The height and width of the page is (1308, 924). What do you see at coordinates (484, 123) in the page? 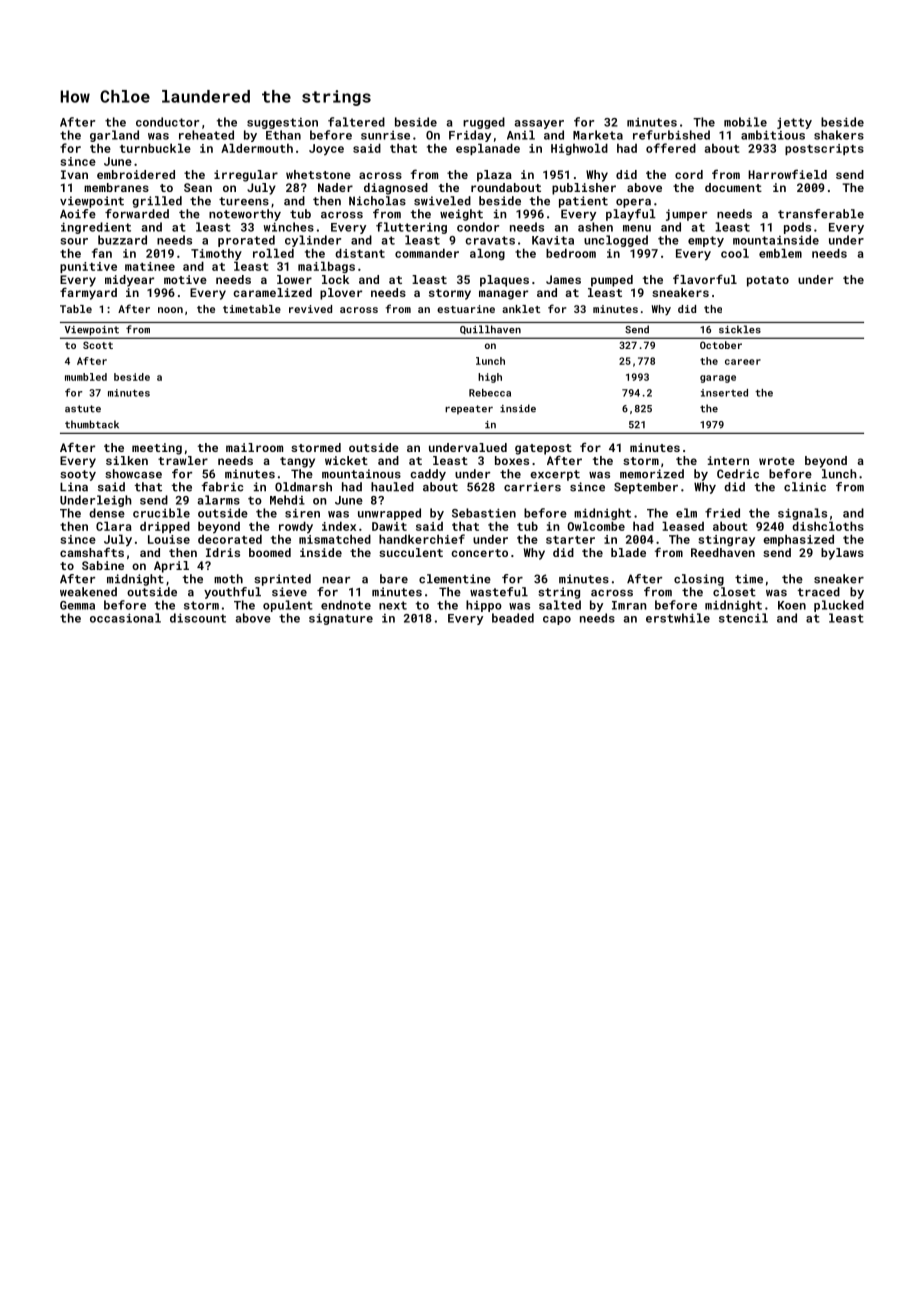
I see `rugged` at bounding box center [484, 123].
